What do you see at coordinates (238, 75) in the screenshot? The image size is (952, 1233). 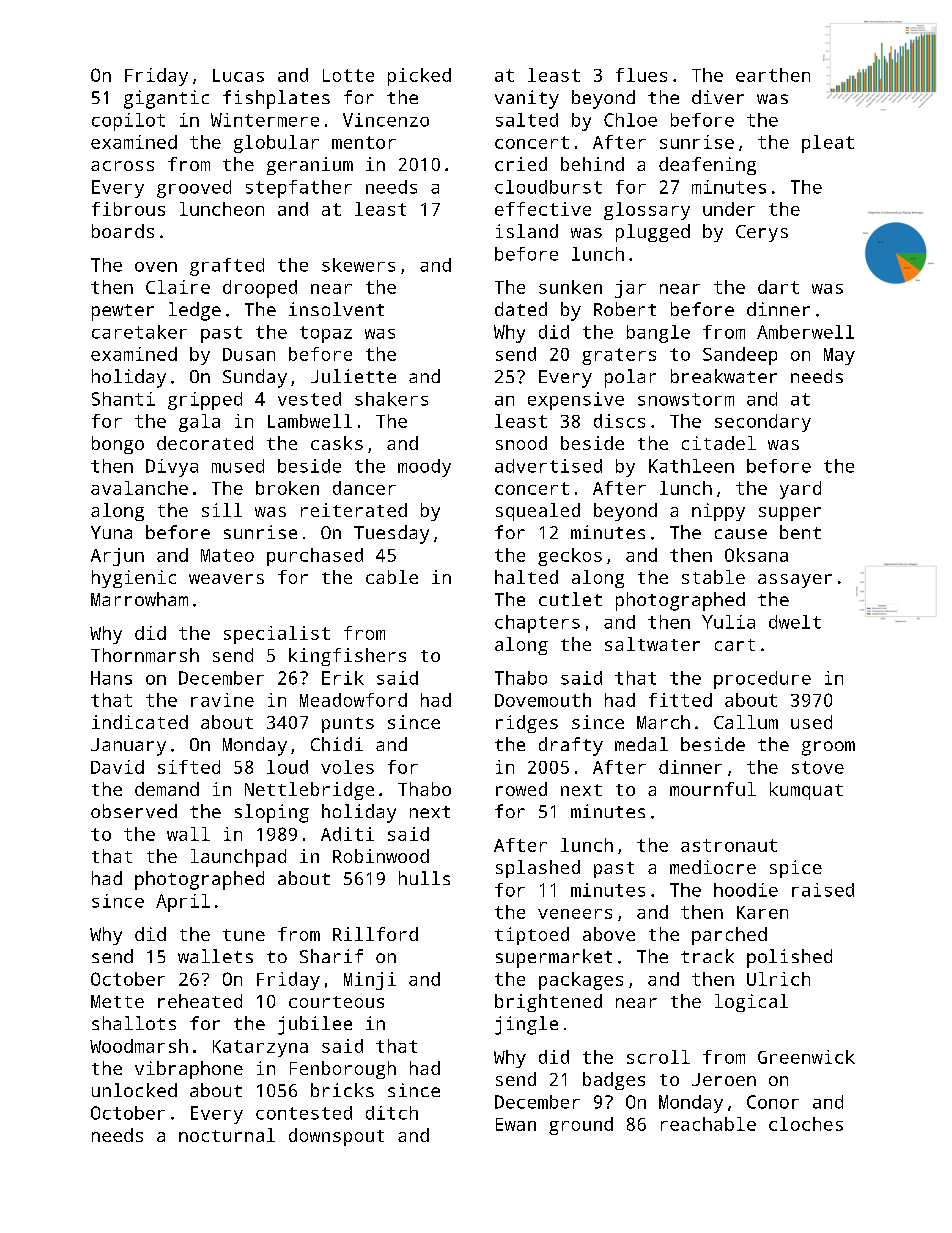 I see `Lucas` at bounding box center [238, 75].
